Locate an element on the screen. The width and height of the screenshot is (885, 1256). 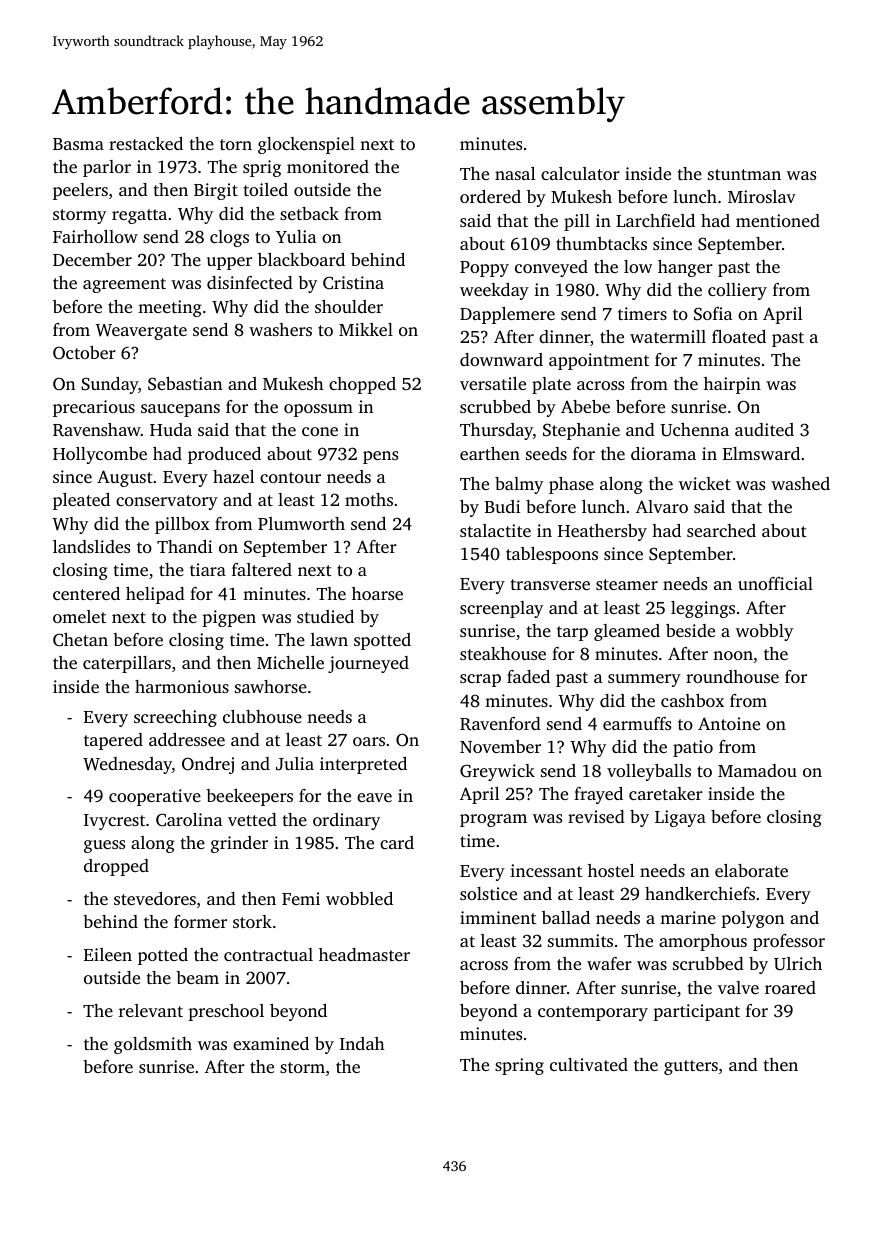
searched is located at coordinates (721, 530).
